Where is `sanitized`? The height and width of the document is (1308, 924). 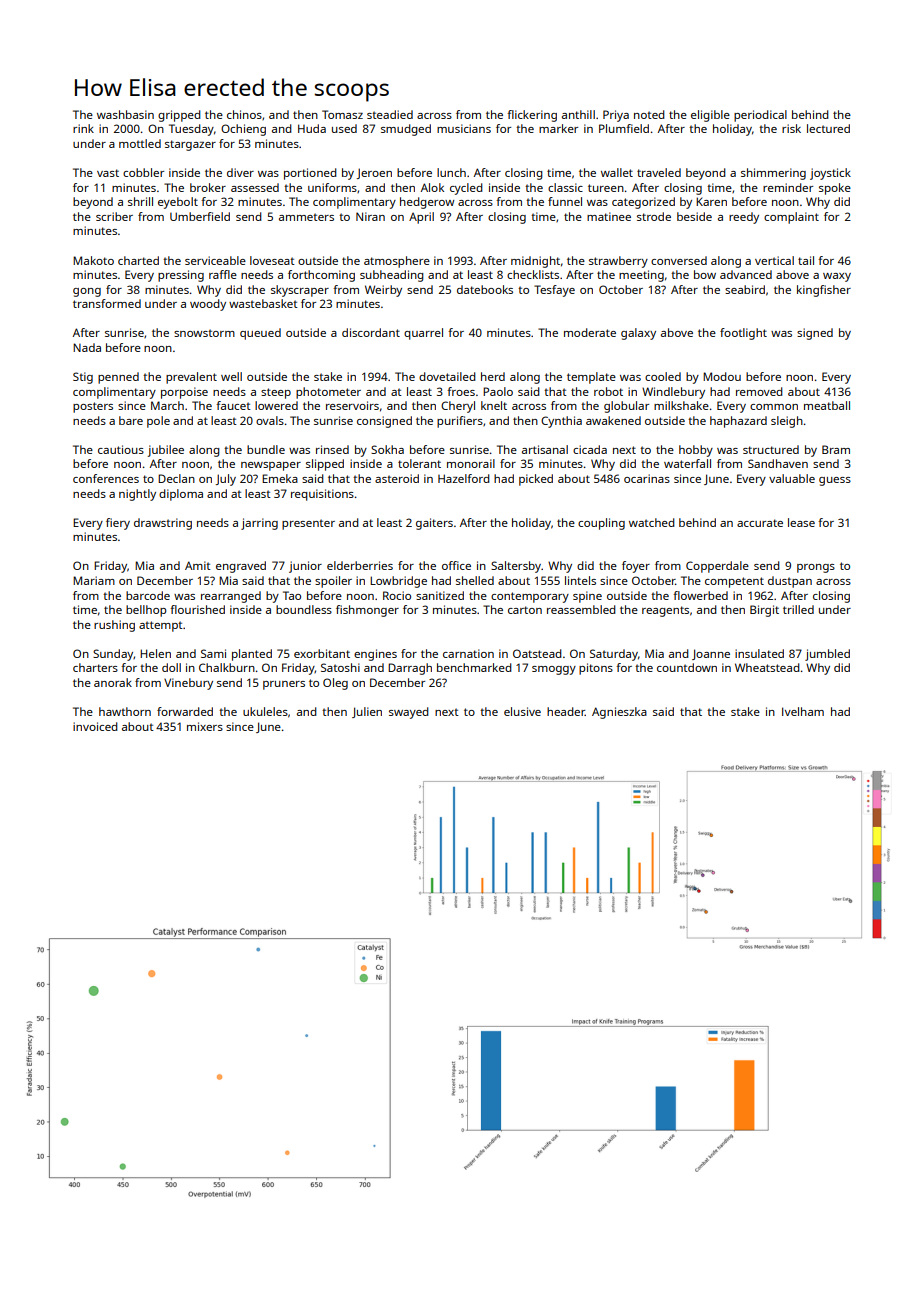 sanitized is located at coordinates (440, 595).
